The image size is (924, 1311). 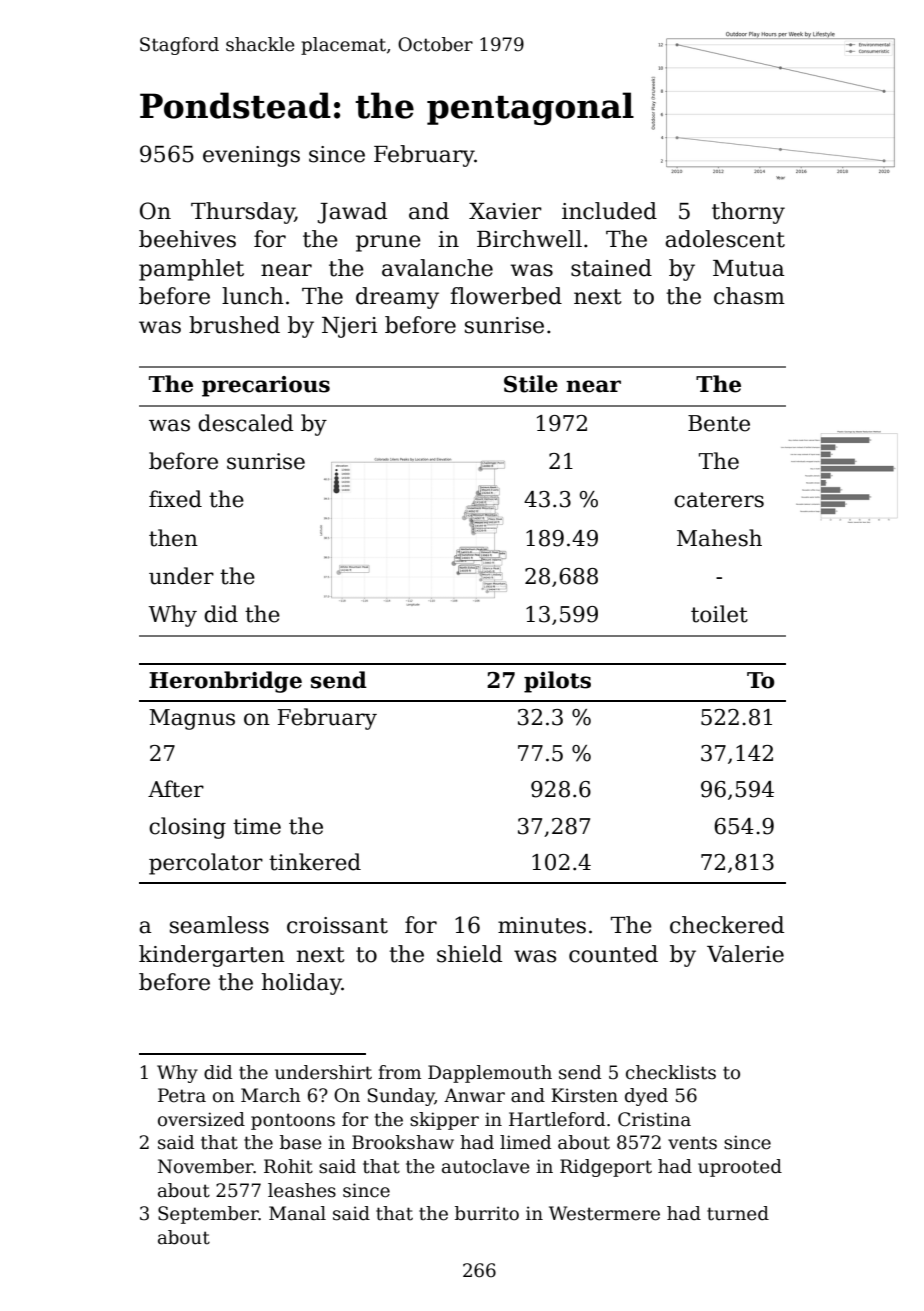 I want to click on Bente, so click(x=719, y=423).
